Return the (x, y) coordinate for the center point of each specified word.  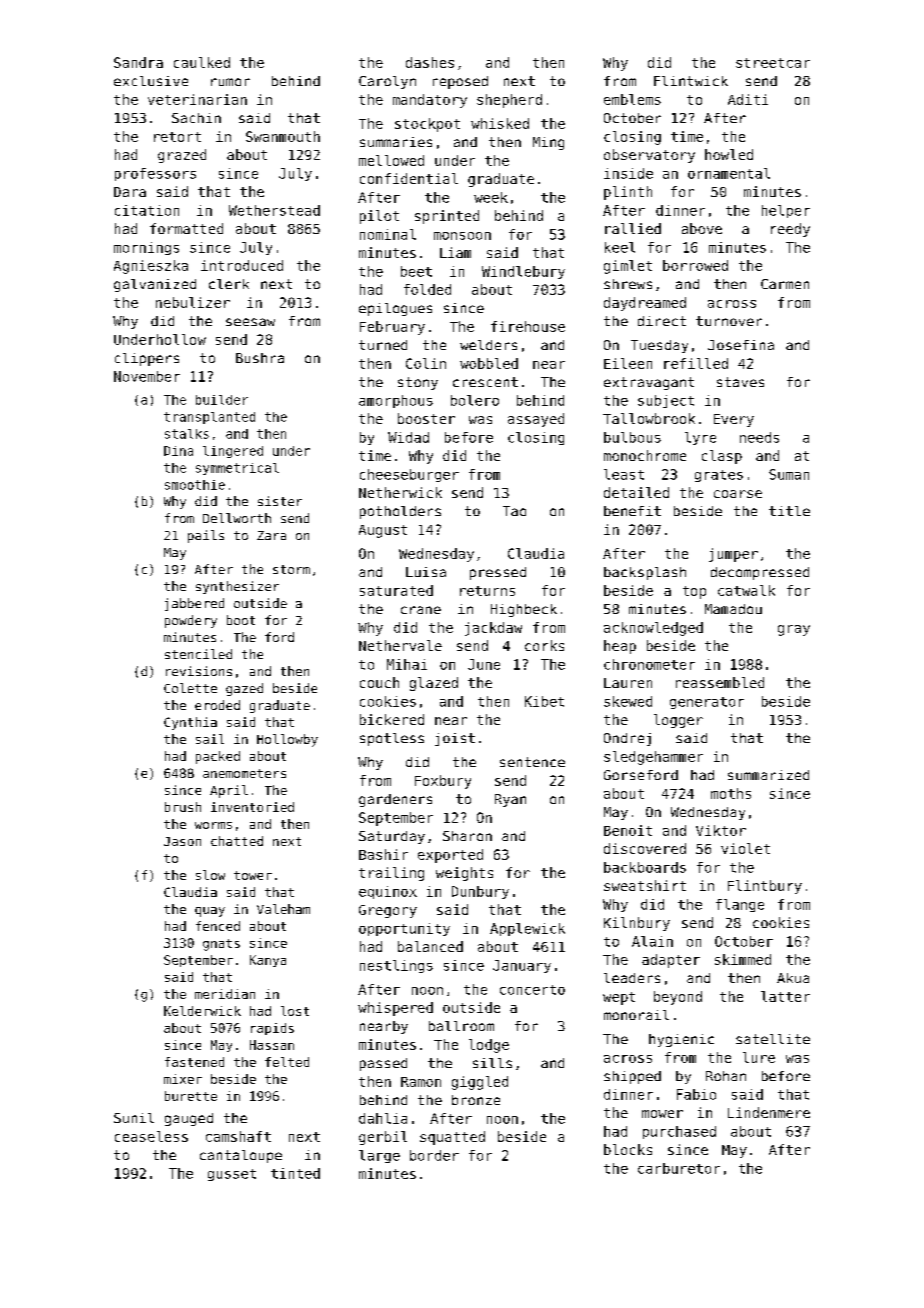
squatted (452, 1138)
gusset (232, 1175)
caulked (202, 62)
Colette (190, 688)
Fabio (696, 1094)
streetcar (773, 63)
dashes (430, 62)
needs (759, 437)
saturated (396, 590)
